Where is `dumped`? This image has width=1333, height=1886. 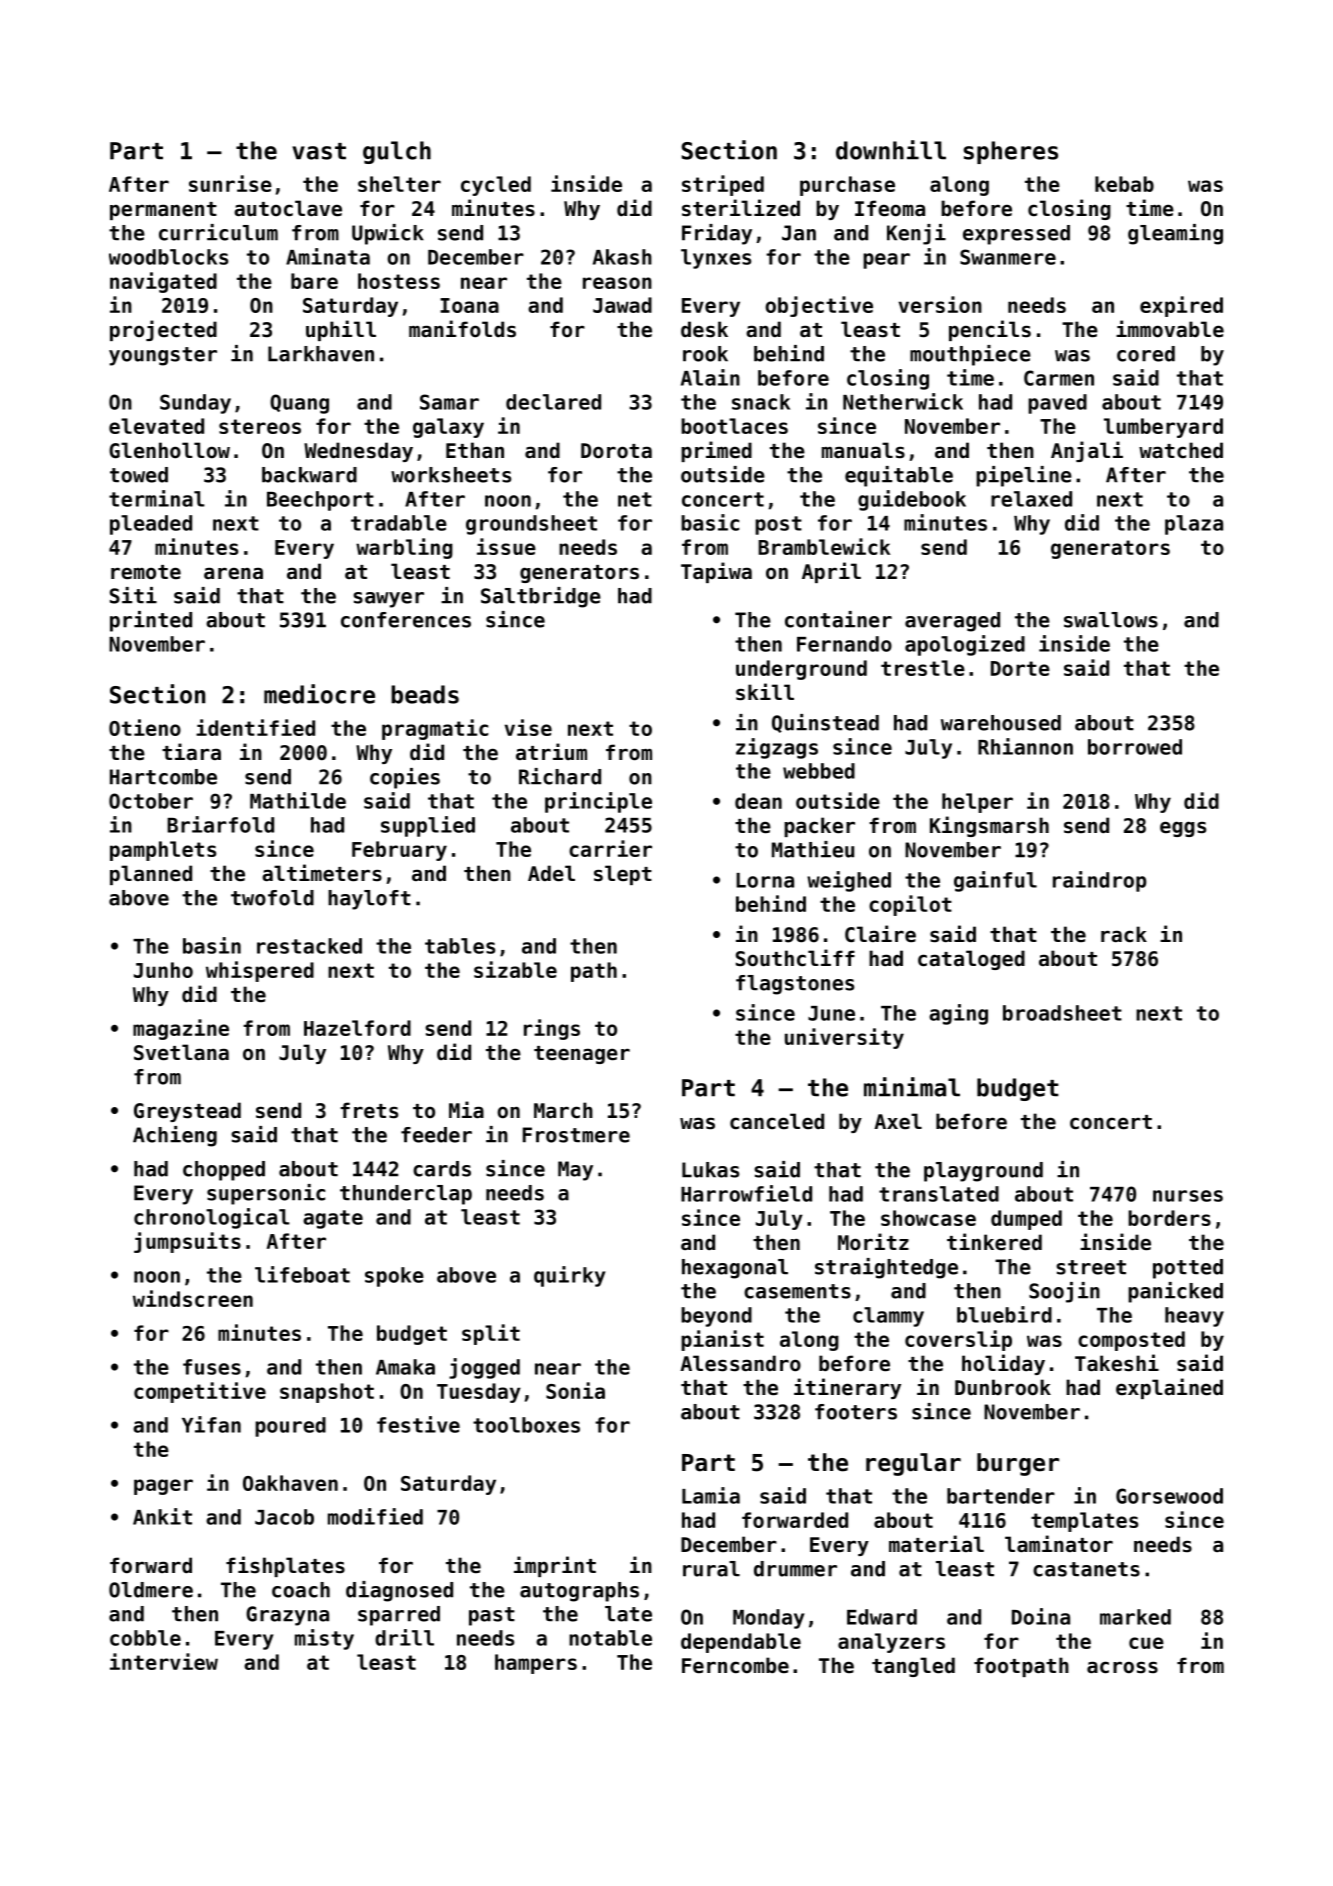 dumped is located at coordinates (1026, 1220).
